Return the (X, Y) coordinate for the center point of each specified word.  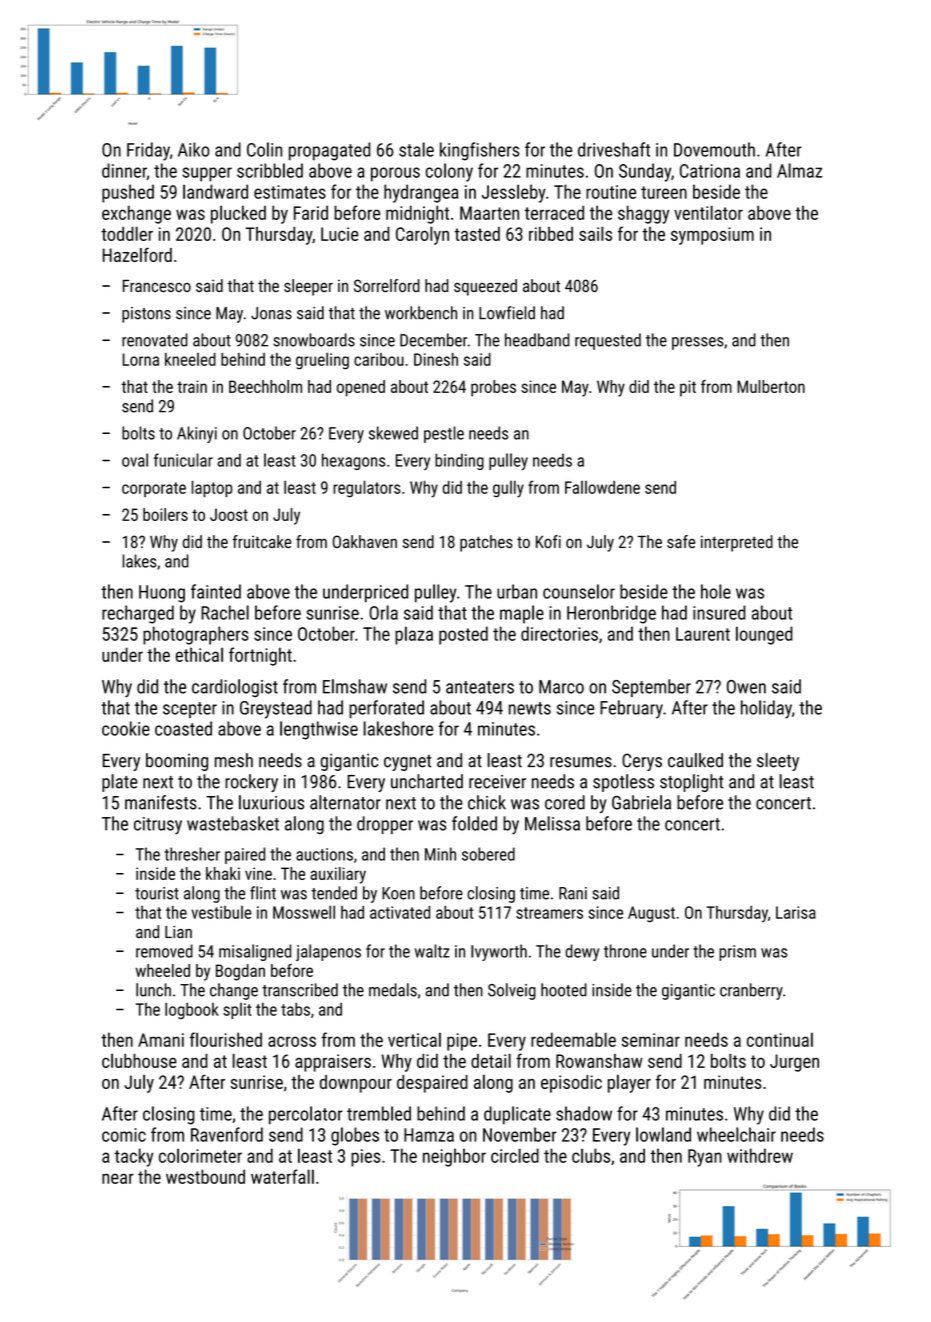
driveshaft (614, 149)
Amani (161, 1040)
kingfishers (479, 151)
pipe (462, 1042)
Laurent (703, 634)
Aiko (194, 149)
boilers (165, 514)
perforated (386, 709)
